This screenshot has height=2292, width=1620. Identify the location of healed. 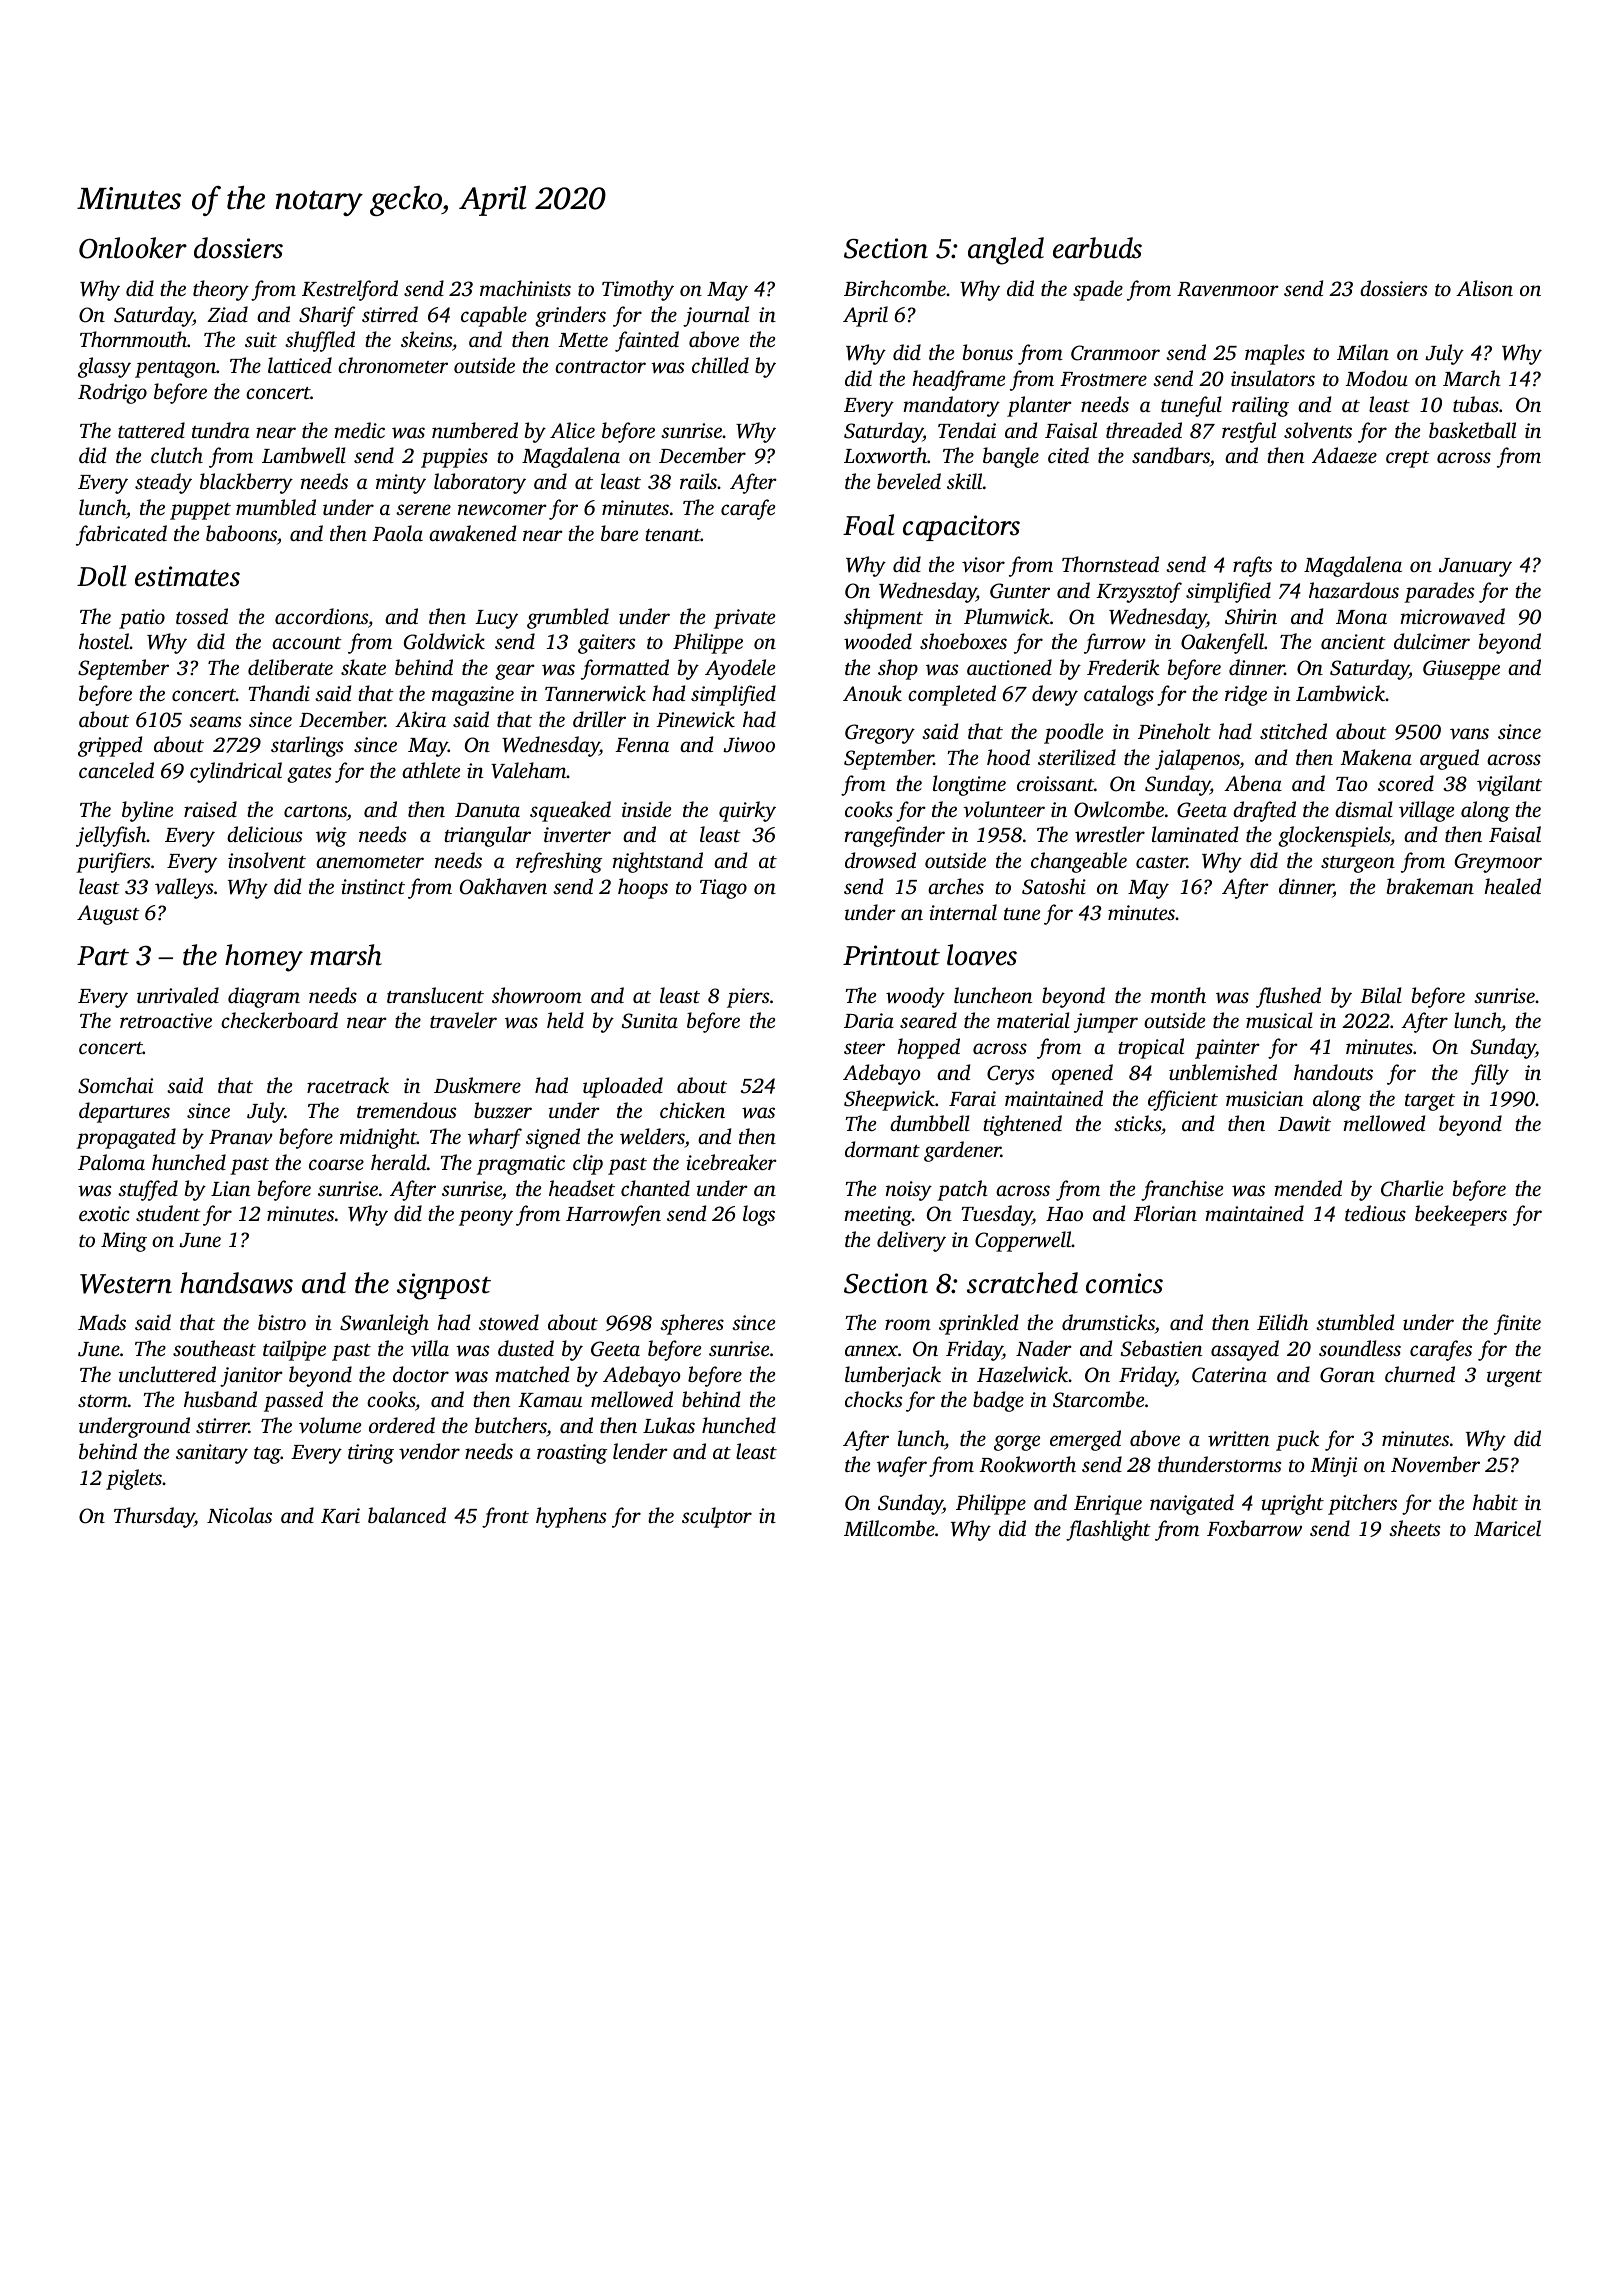
(1512, 886).
